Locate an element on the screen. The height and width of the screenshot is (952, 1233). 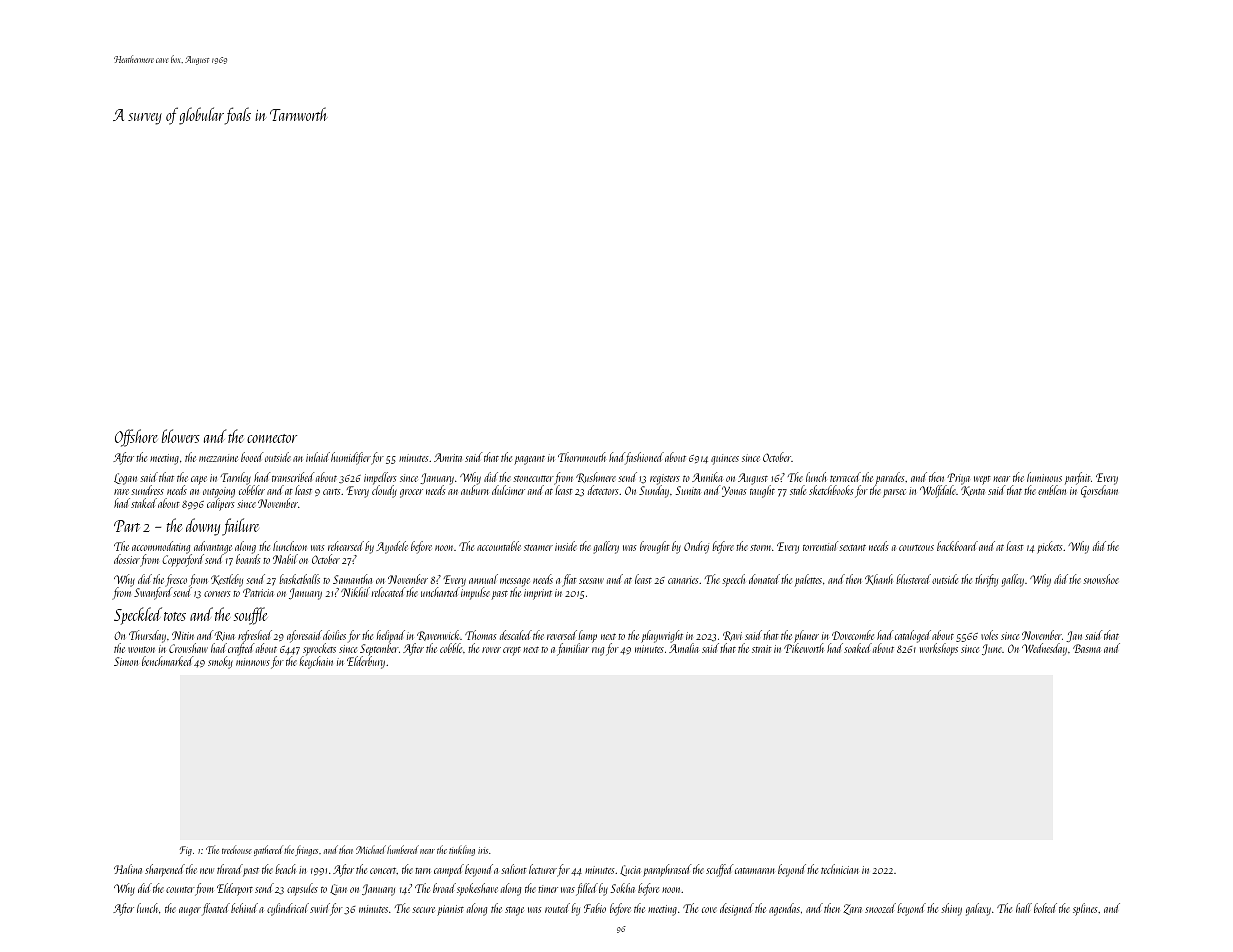
pageant is located at coordinates (529, 460).
